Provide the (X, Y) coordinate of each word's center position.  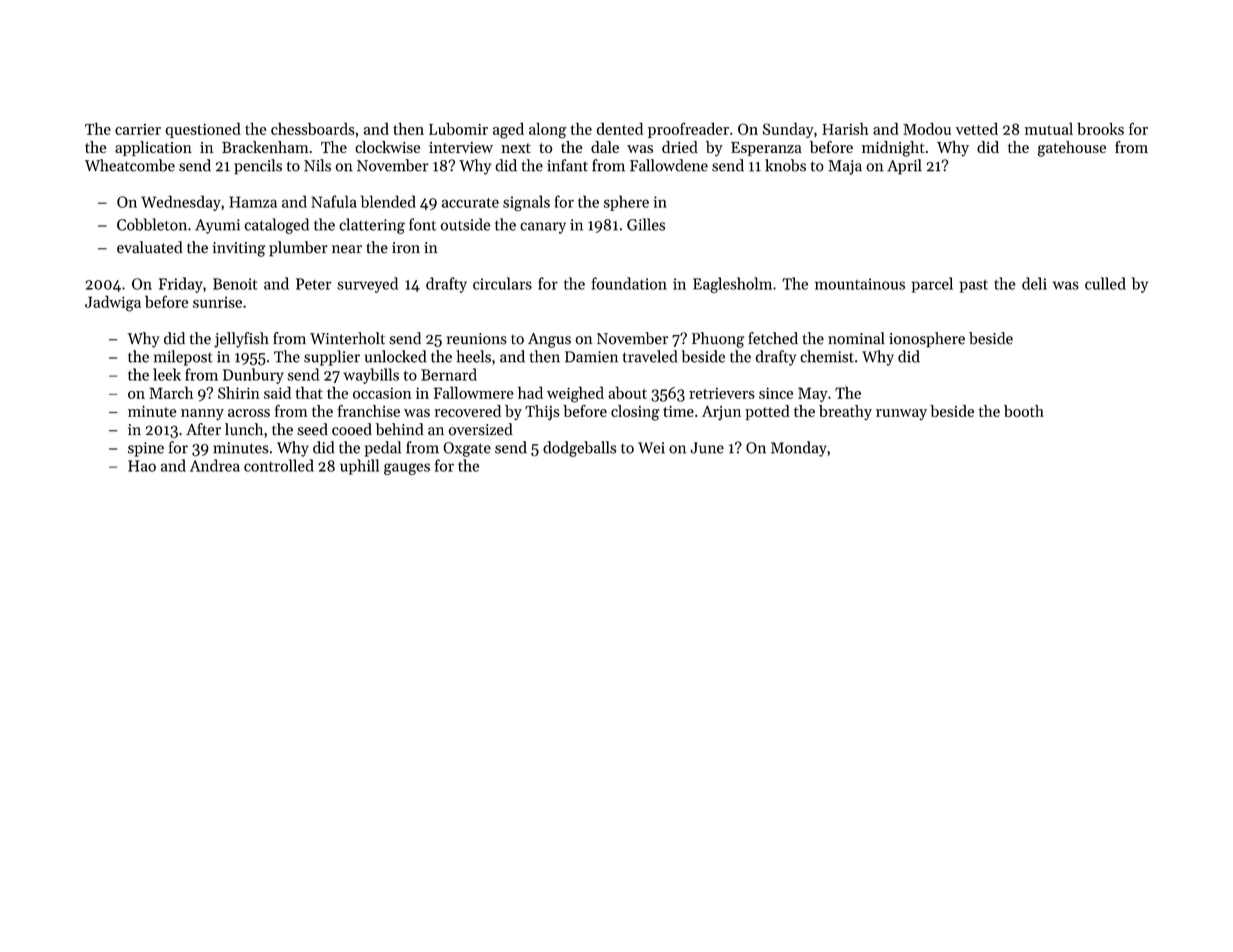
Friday (181, 285)
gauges (407, 469)
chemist (827, 356)
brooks (1100, 129)
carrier (138, 129)
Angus (549, 340)
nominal (856, 338)
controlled (279, 465)
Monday (799, 449)
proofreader (688, 130)
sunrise (217, 302)
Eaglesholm (732, 285)
